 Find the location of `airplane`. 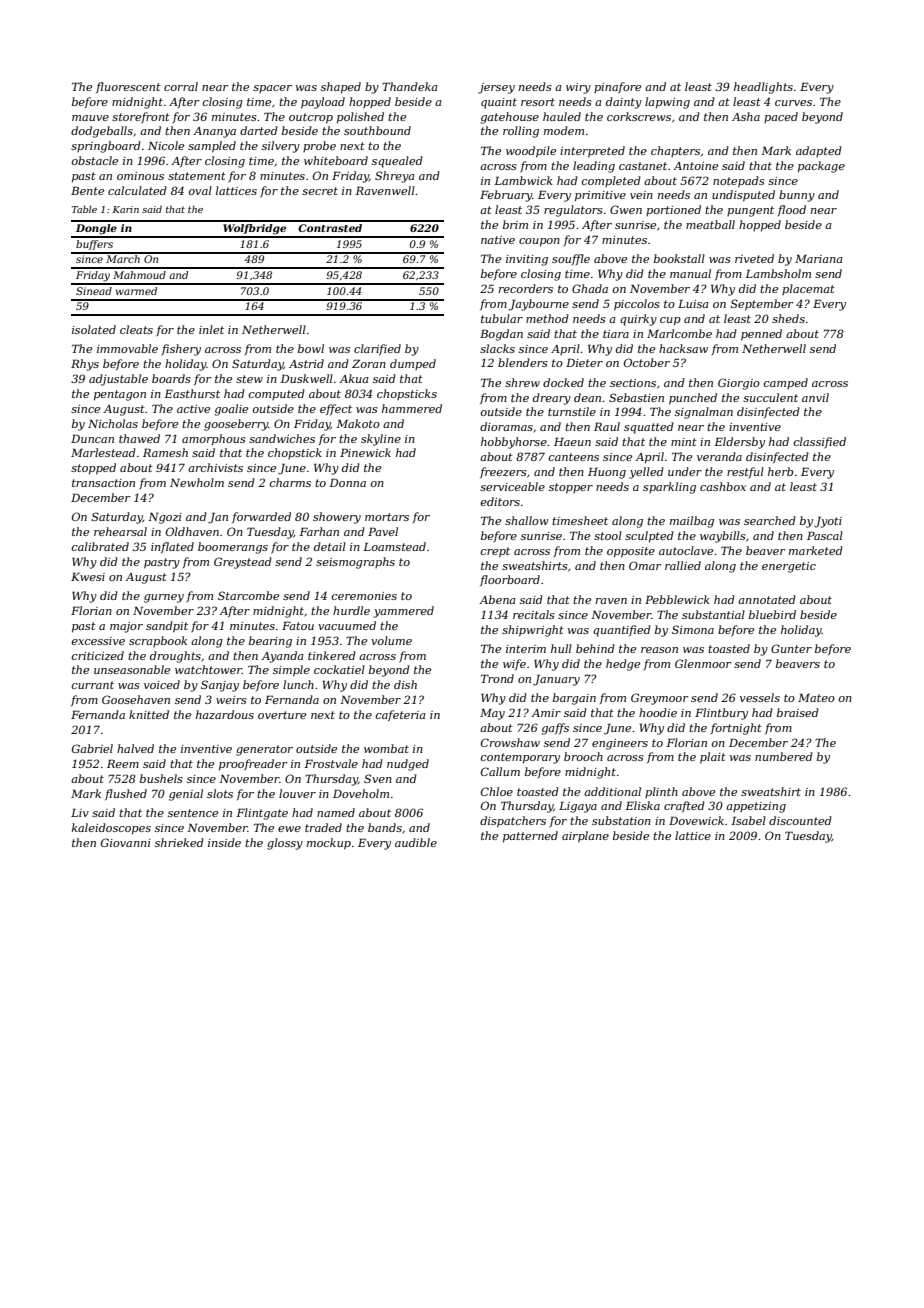

airplane is located at coordinates (585, 837).
